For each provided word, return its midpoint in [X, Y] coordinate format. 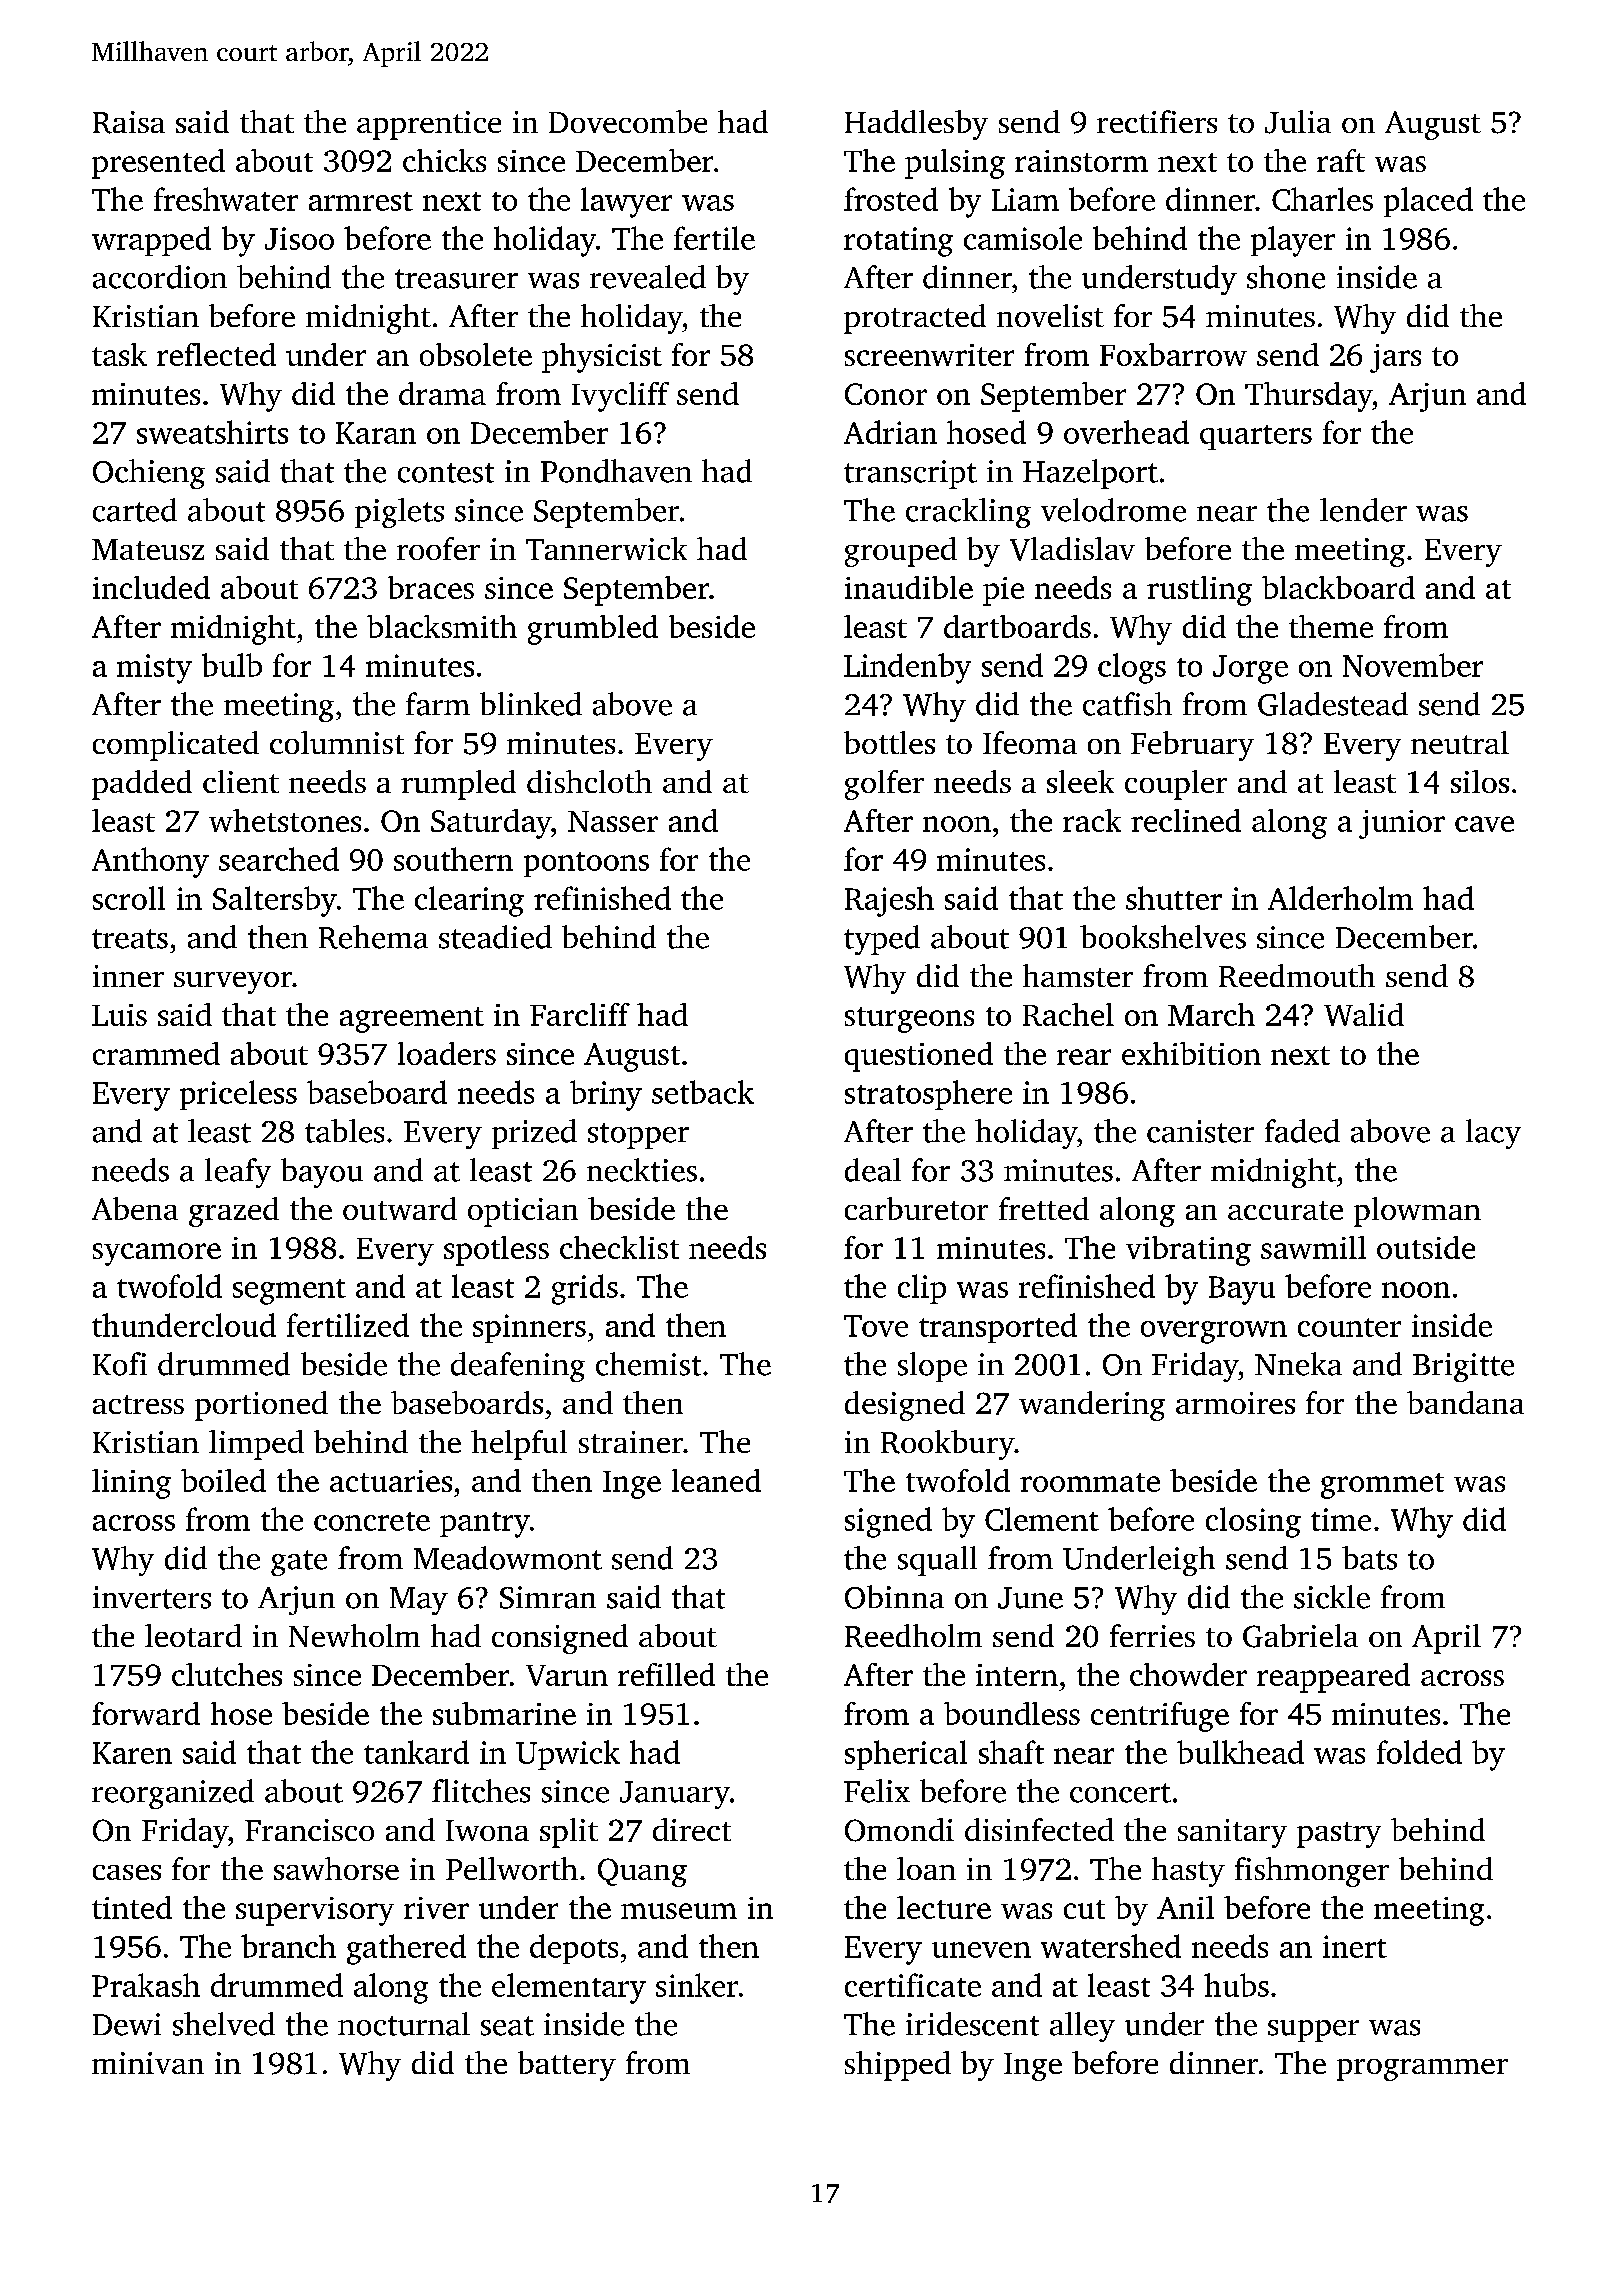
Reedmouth [1297, 975]
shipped [898, 2066]
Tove [876, 1326]
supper [1313, 2031]
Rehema [373, 937]
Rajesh [889, 901]
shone [1286, 277]
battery [567, 2066]
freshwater [226, 199]
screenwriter [929, 355]
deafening [518, 1367]
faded [1302, 1131]
